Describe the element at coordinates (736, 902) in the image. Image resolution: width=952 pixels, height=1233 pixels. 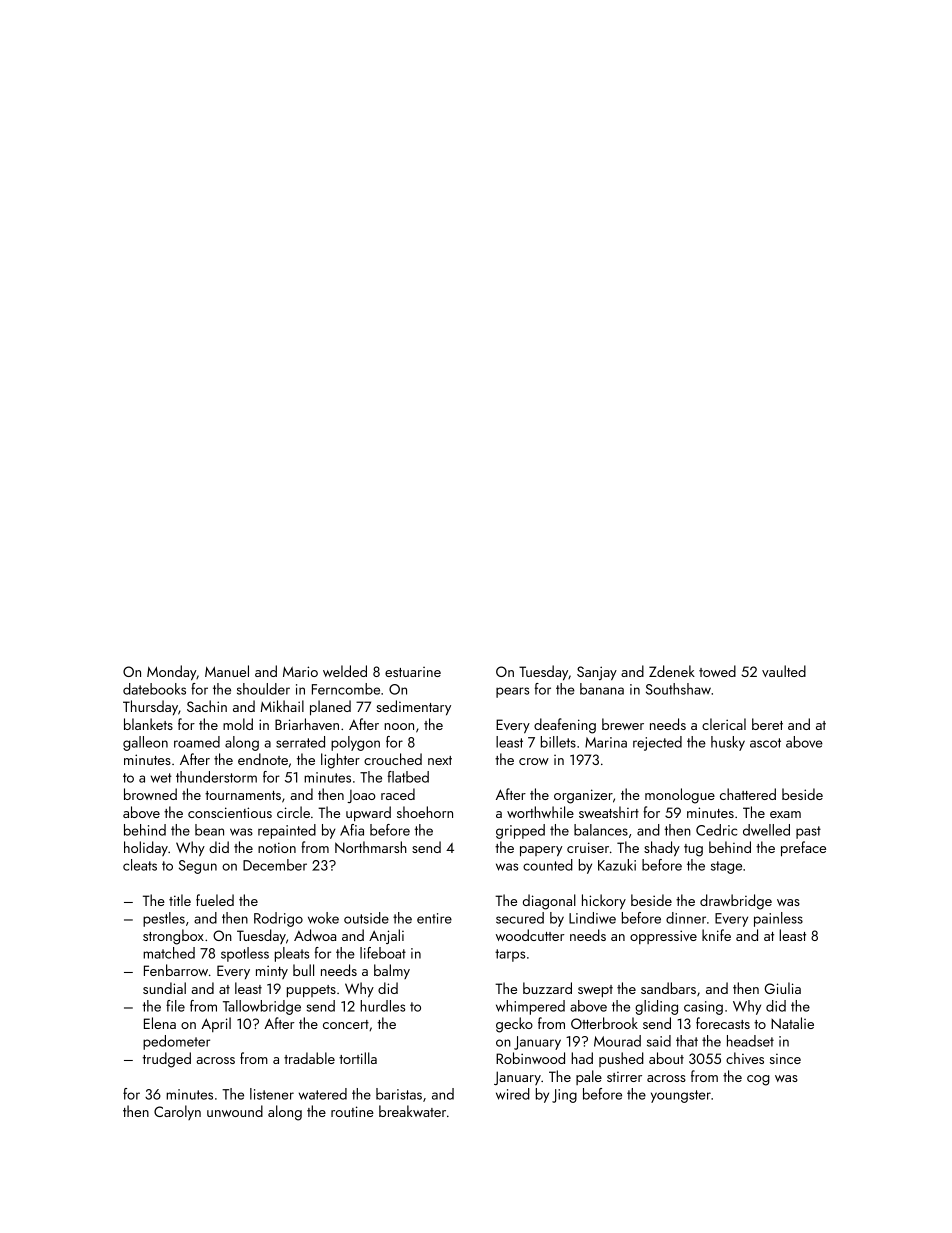
I see `drawbridge` at that location.
